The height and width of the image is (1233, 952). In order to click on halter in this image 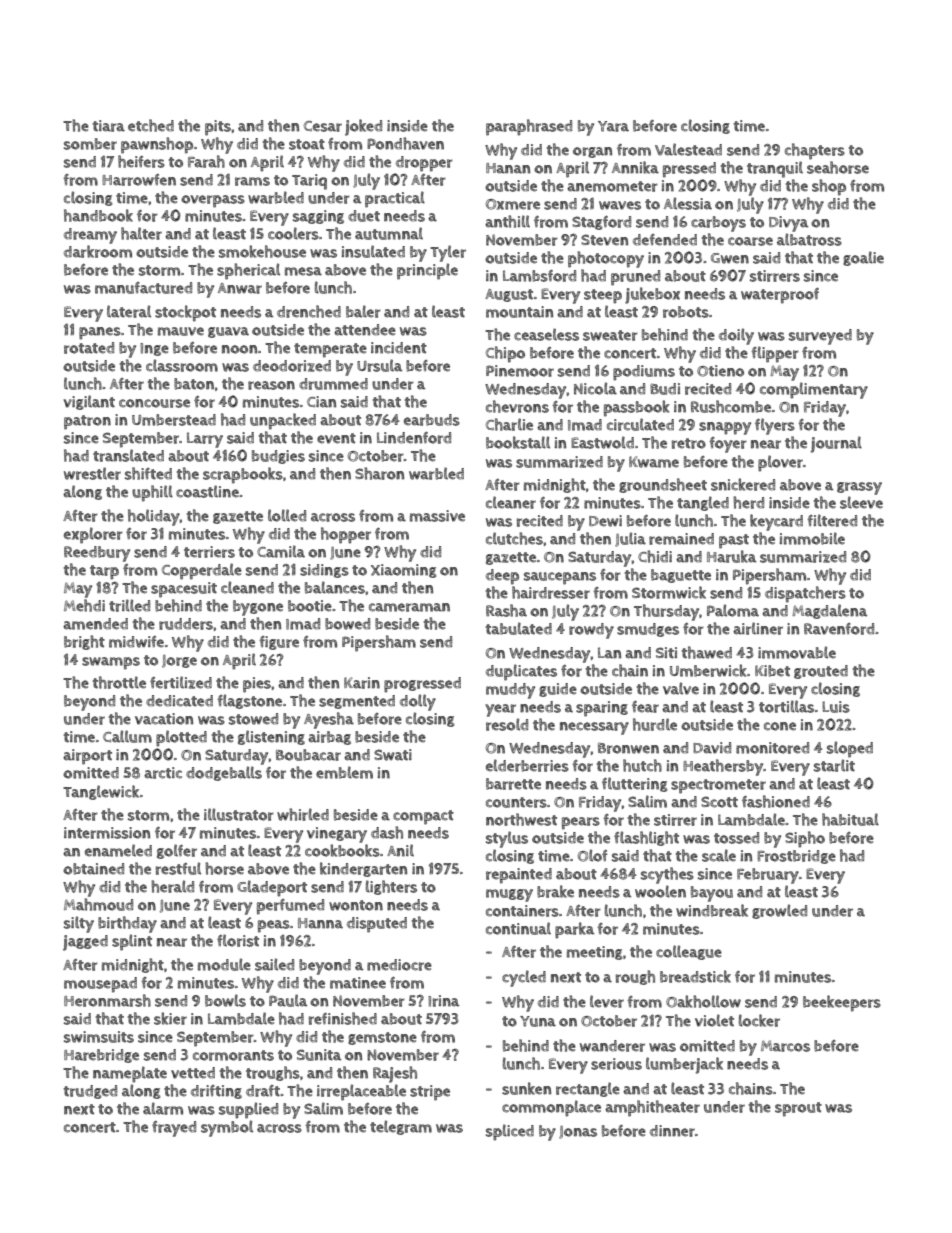, I will do `click(141, 233)`.
